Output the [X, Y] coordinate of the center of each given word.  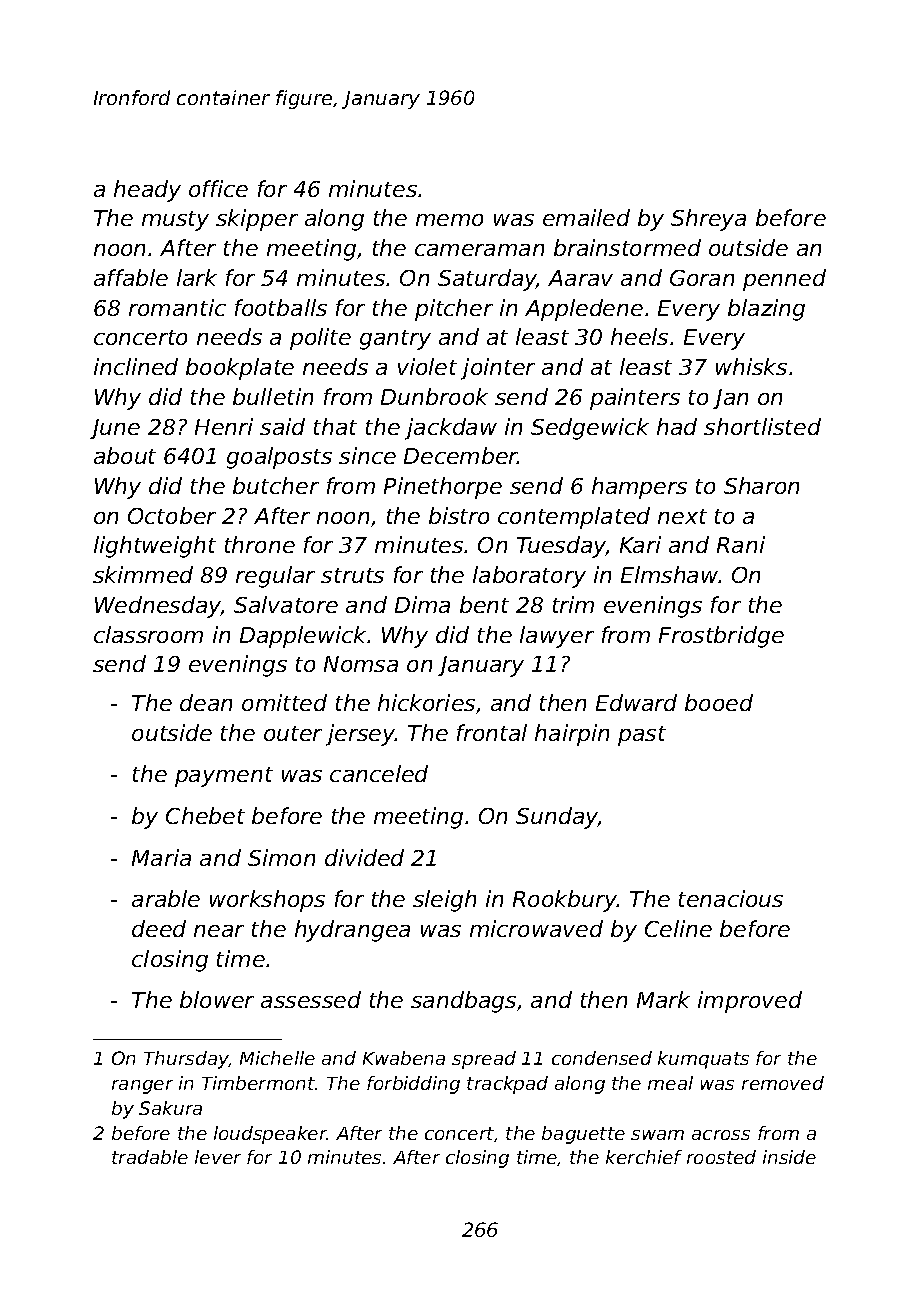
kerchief [644, 1157]
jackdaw [451, 429]
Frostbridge [721, 637]
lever [218, 1157]
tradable [150, 1157]
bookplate [240, 369]
